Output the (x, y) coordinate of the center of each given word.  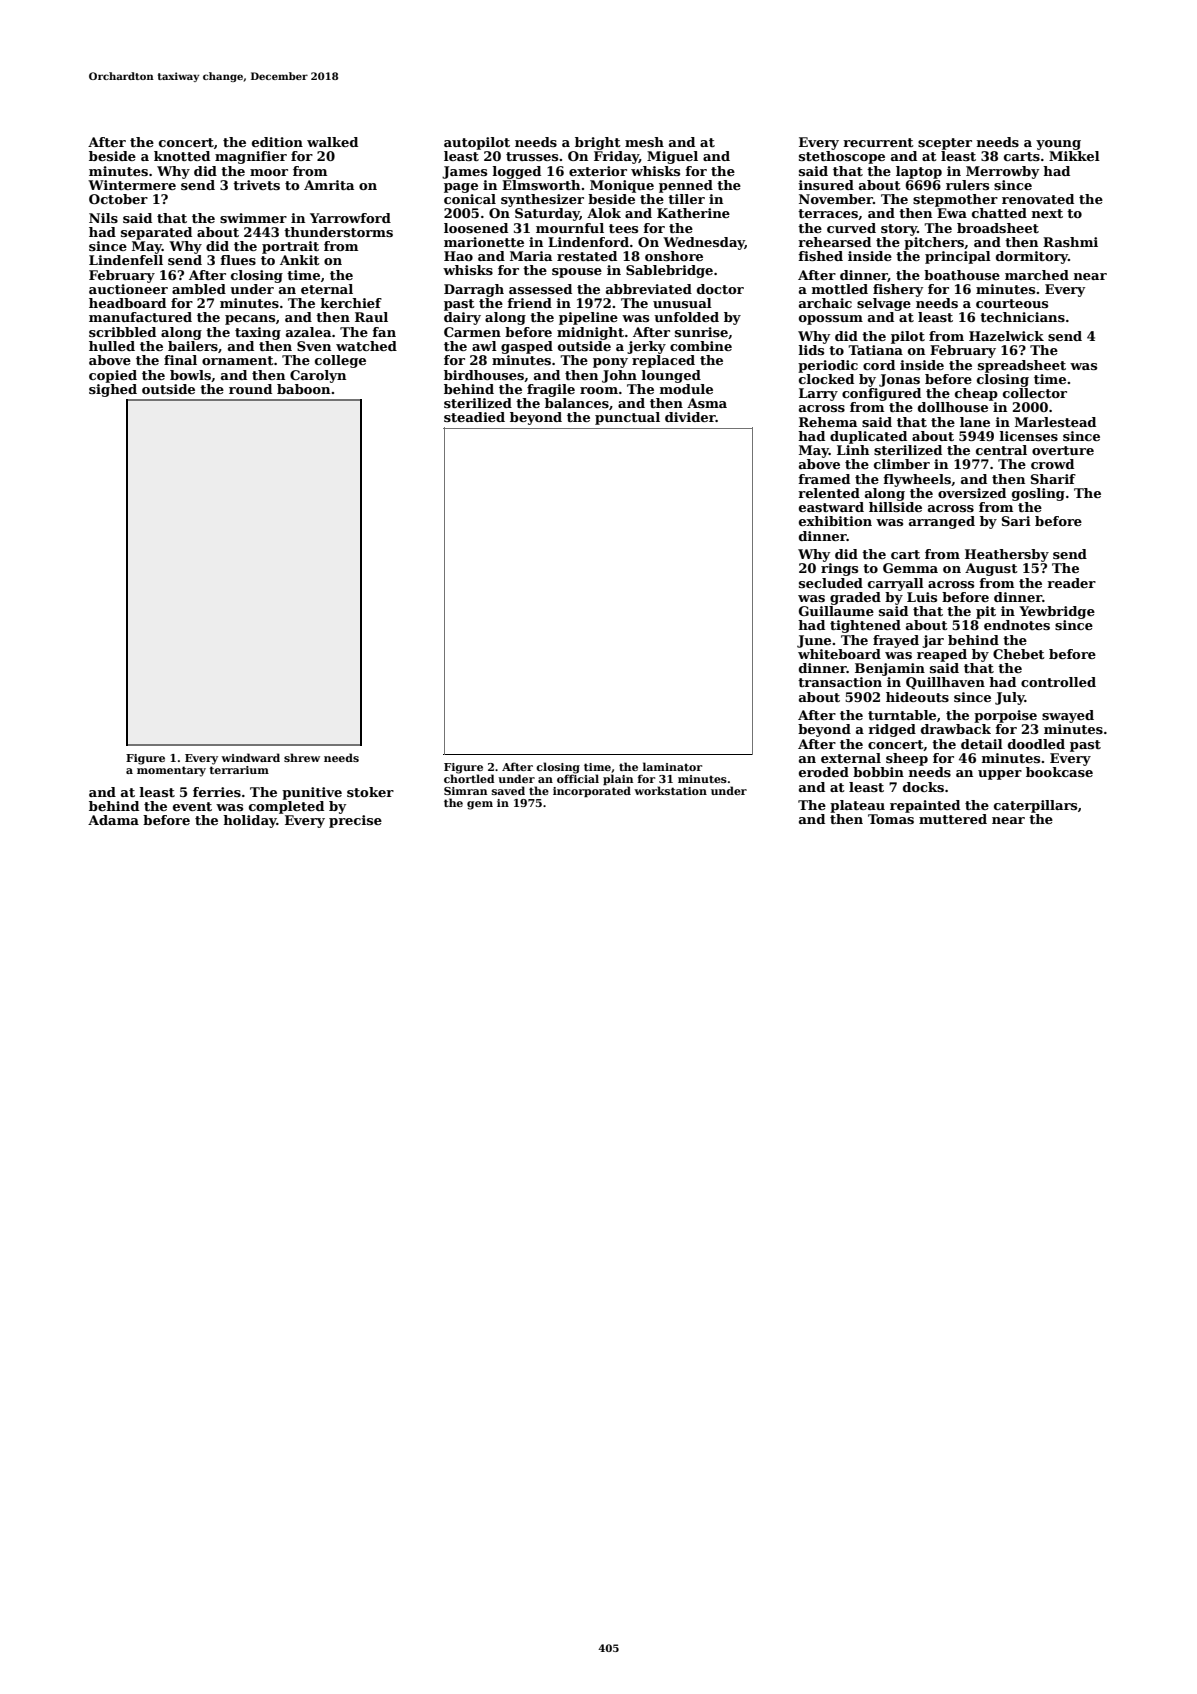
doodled (1036, 744)
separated (156, 233)
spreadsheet (1022, 366)
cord (879, 365)
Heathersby (1007, 555)
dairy (462, 318)
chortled (469, 778)
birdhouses (484, 375)
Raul (371, 317)
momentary (171, 771)
